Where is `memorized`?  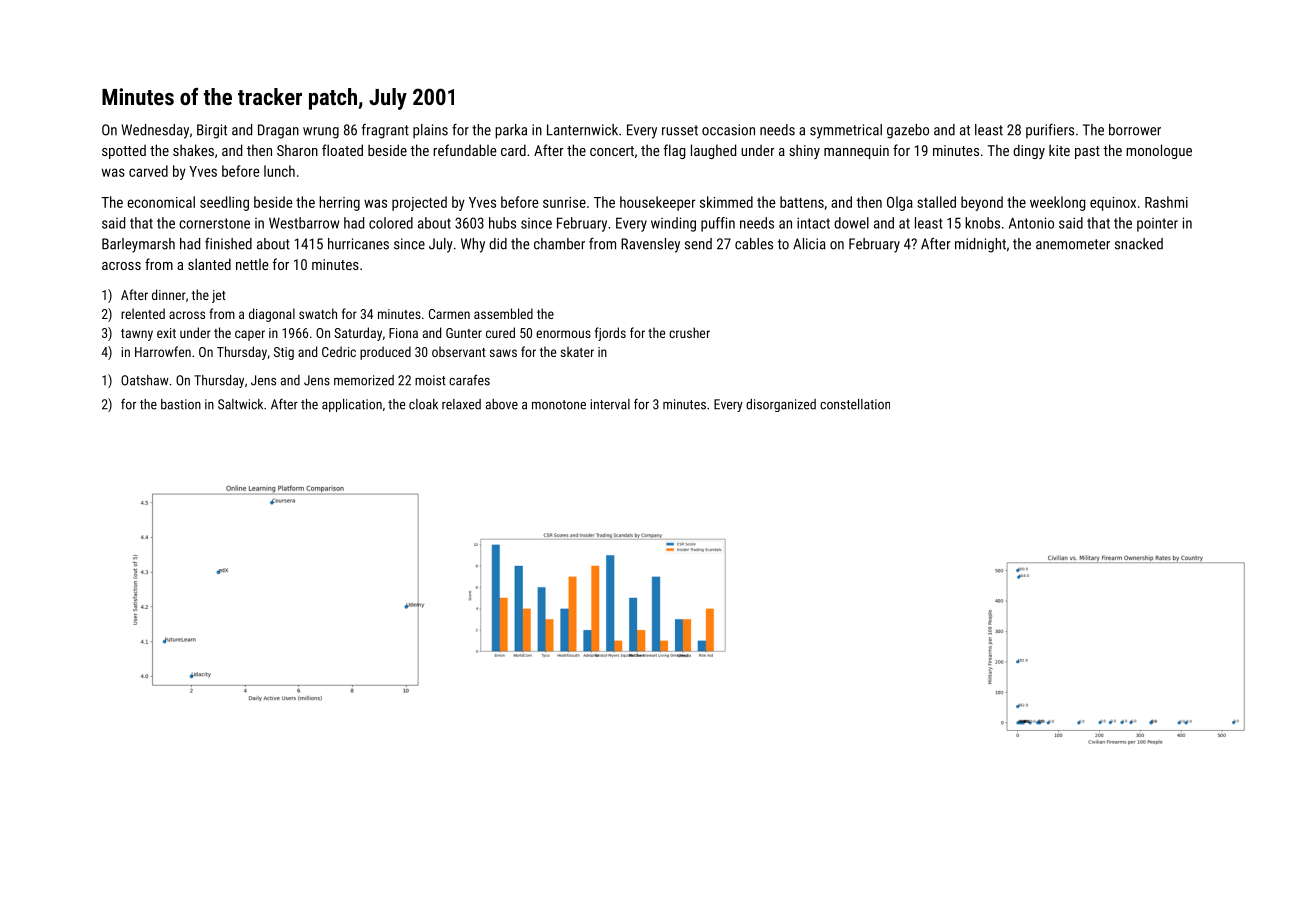 memorized is located at coordinates (364, 380).
